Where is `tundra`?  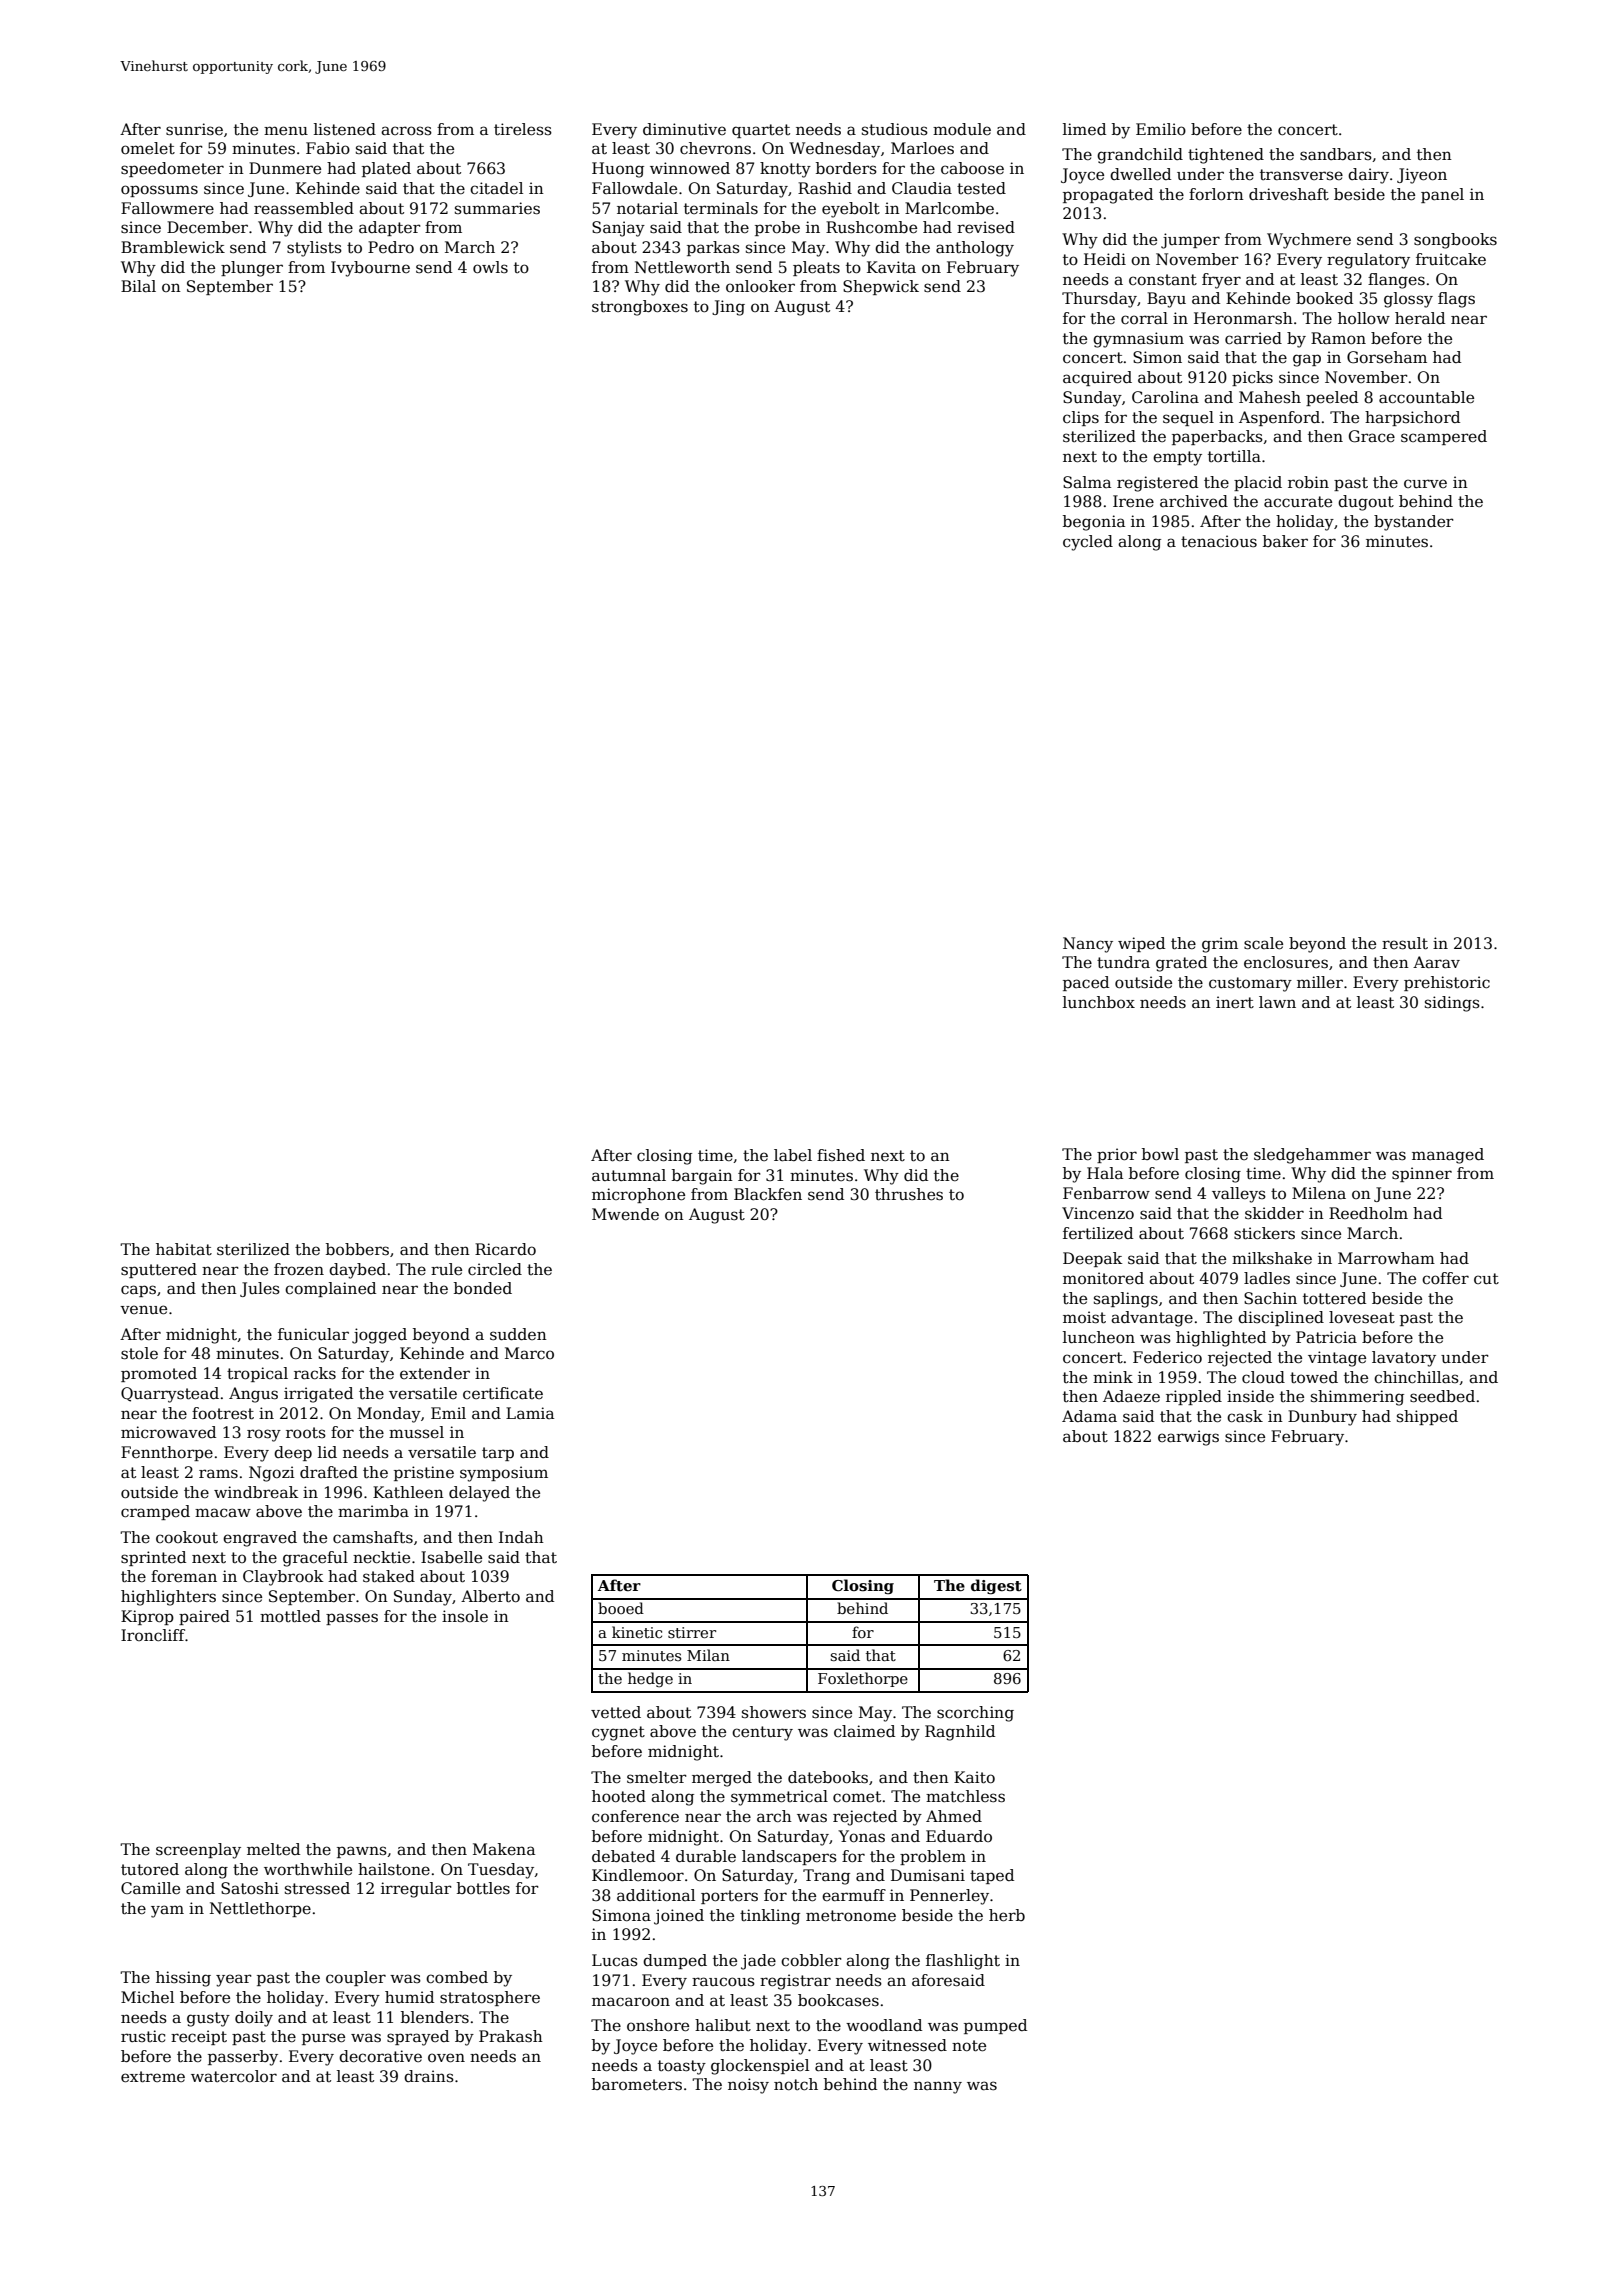 tundra is located at coordinates (1123, 962).
